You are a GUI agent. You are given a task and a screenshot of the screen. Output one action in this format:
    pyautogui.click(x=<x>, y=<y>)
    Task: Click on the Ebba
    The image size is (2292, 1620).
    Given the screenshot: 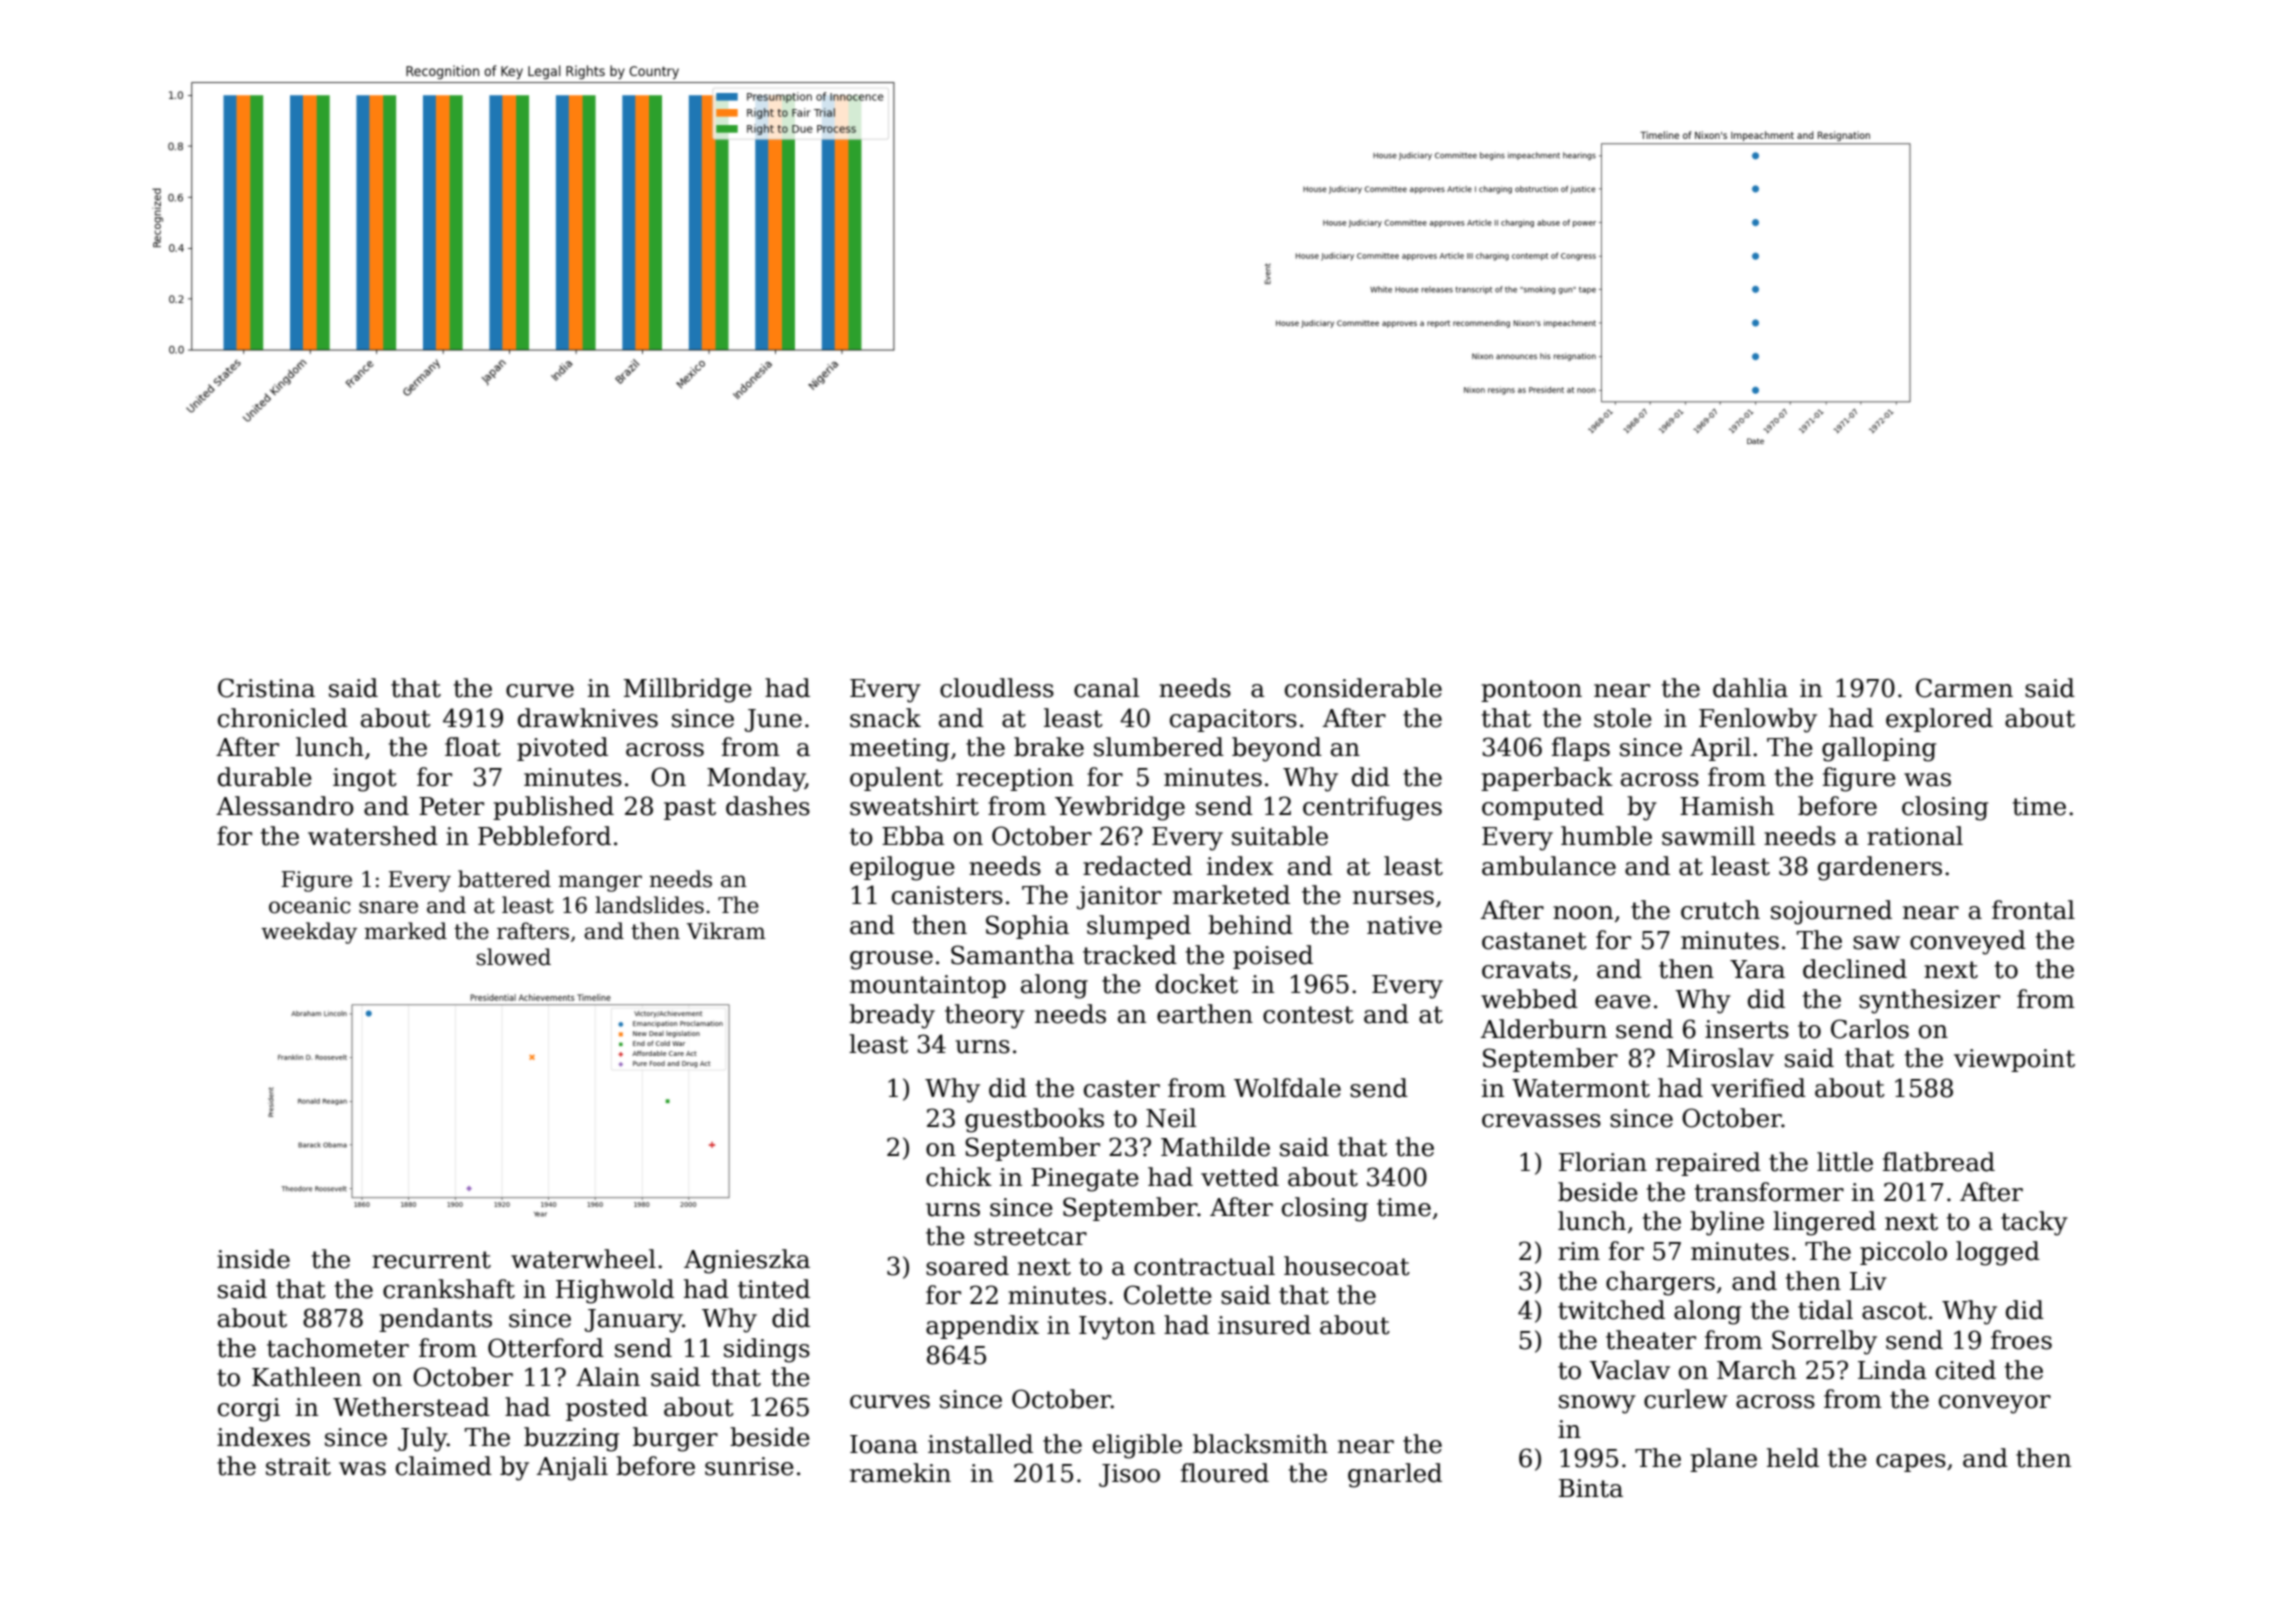 What is the action you would take?
    pyautogui.click(x=913, y=836)
